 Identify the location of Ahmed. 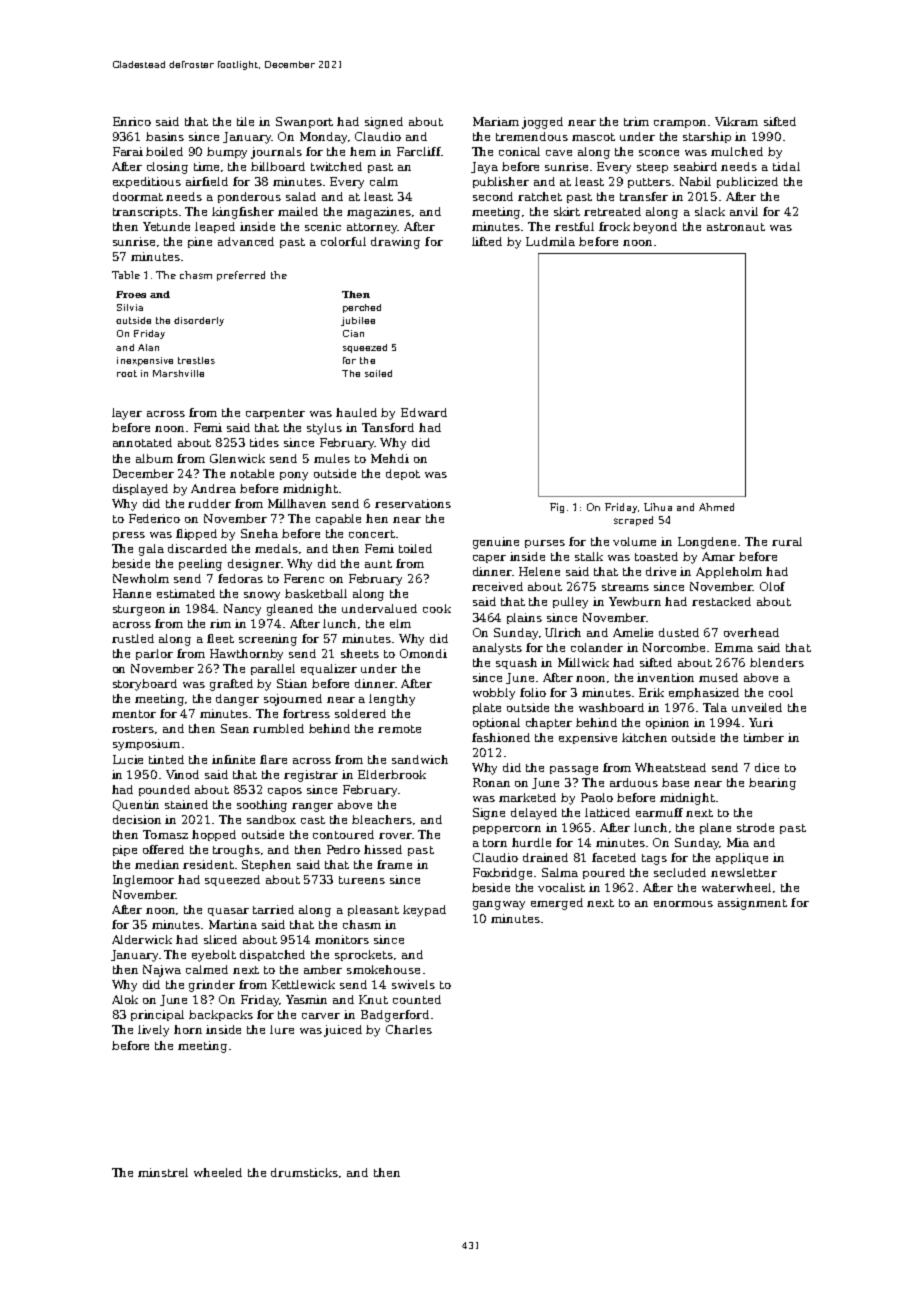
(716, 507).
